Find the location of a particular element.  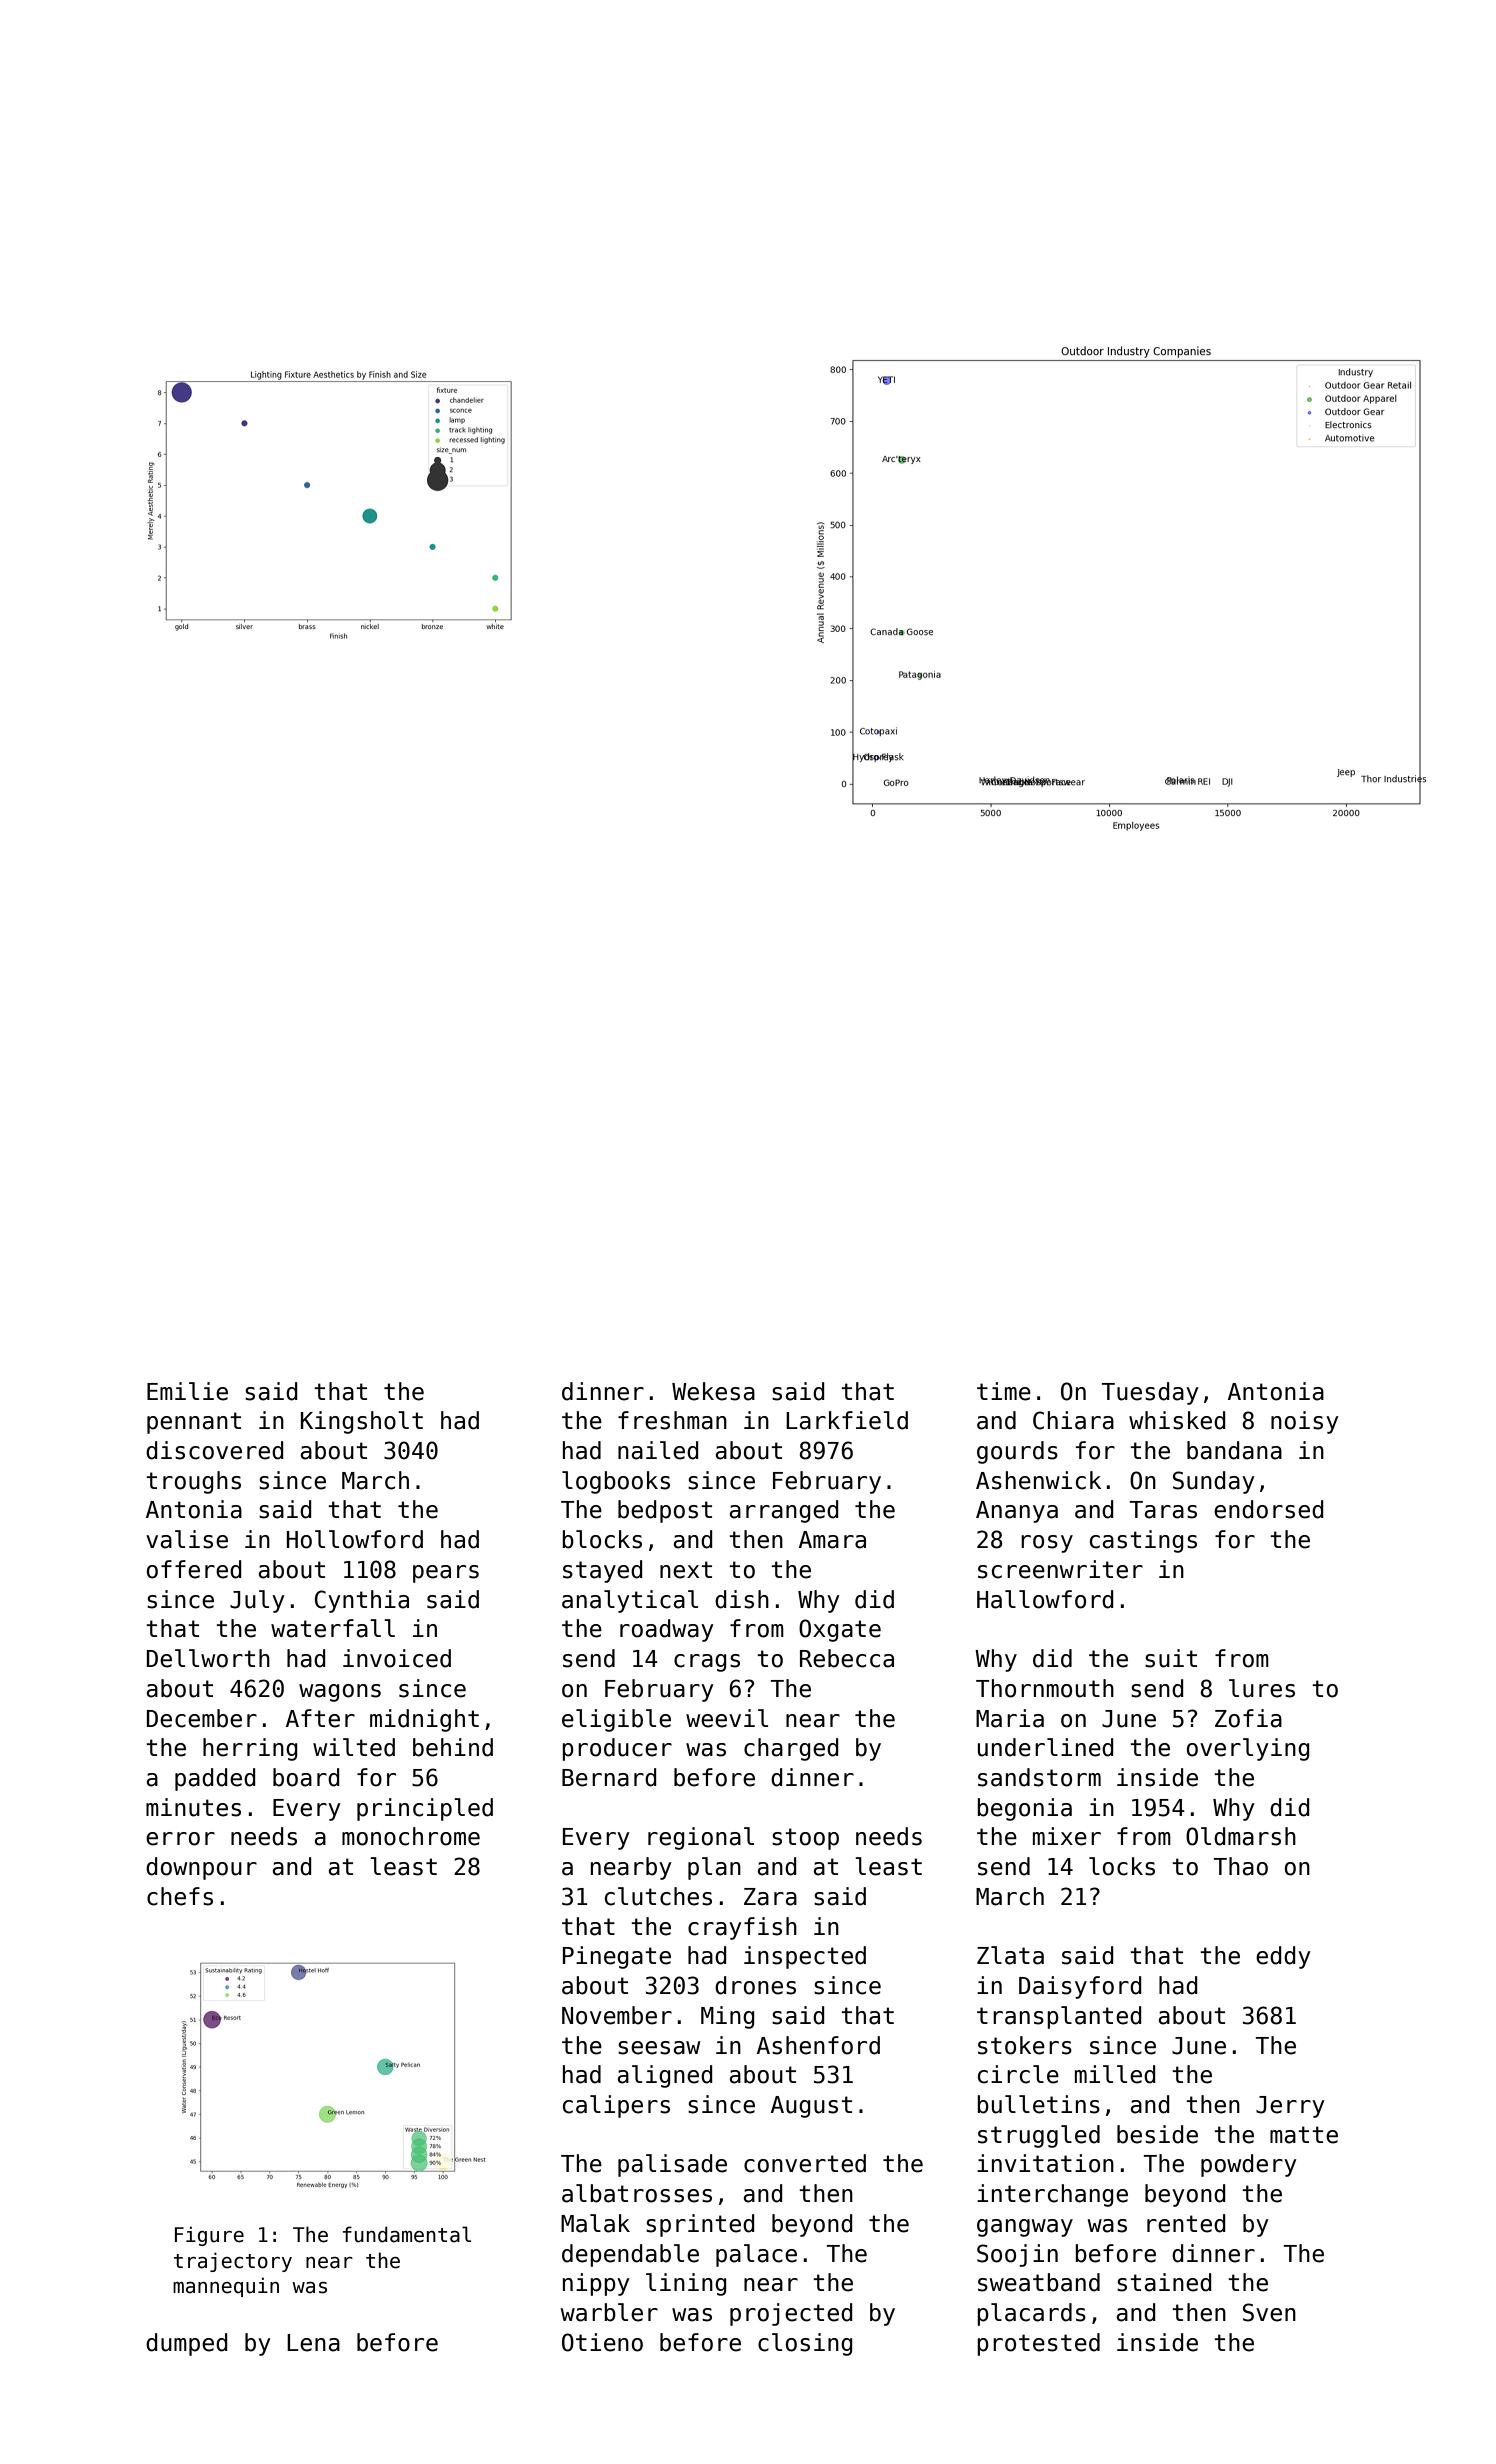

Ashenwick is located at coordinates (1038, 1480).
